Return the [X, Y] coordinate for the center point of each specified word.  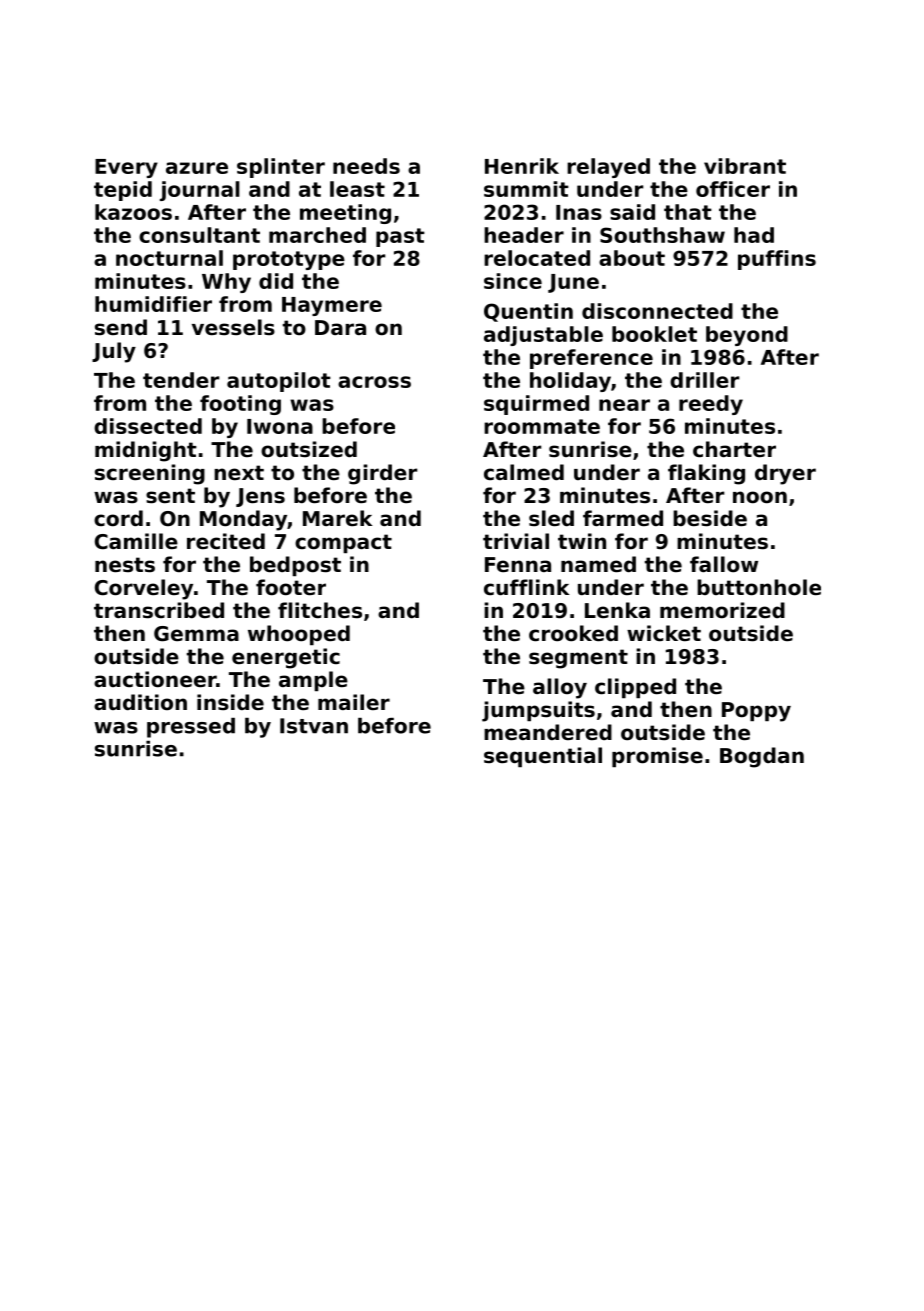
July [114, 352]
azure [197, 168]
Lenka [617, 610]
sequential [543, 757]
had [754, 235]
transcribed [159, 610]
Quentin [528, 312]
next [239, 473]
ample [313, 681]
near [624, 405]
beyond [747, 336]
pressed [191, 728]
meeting [345, 214]
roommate [542, 426]
